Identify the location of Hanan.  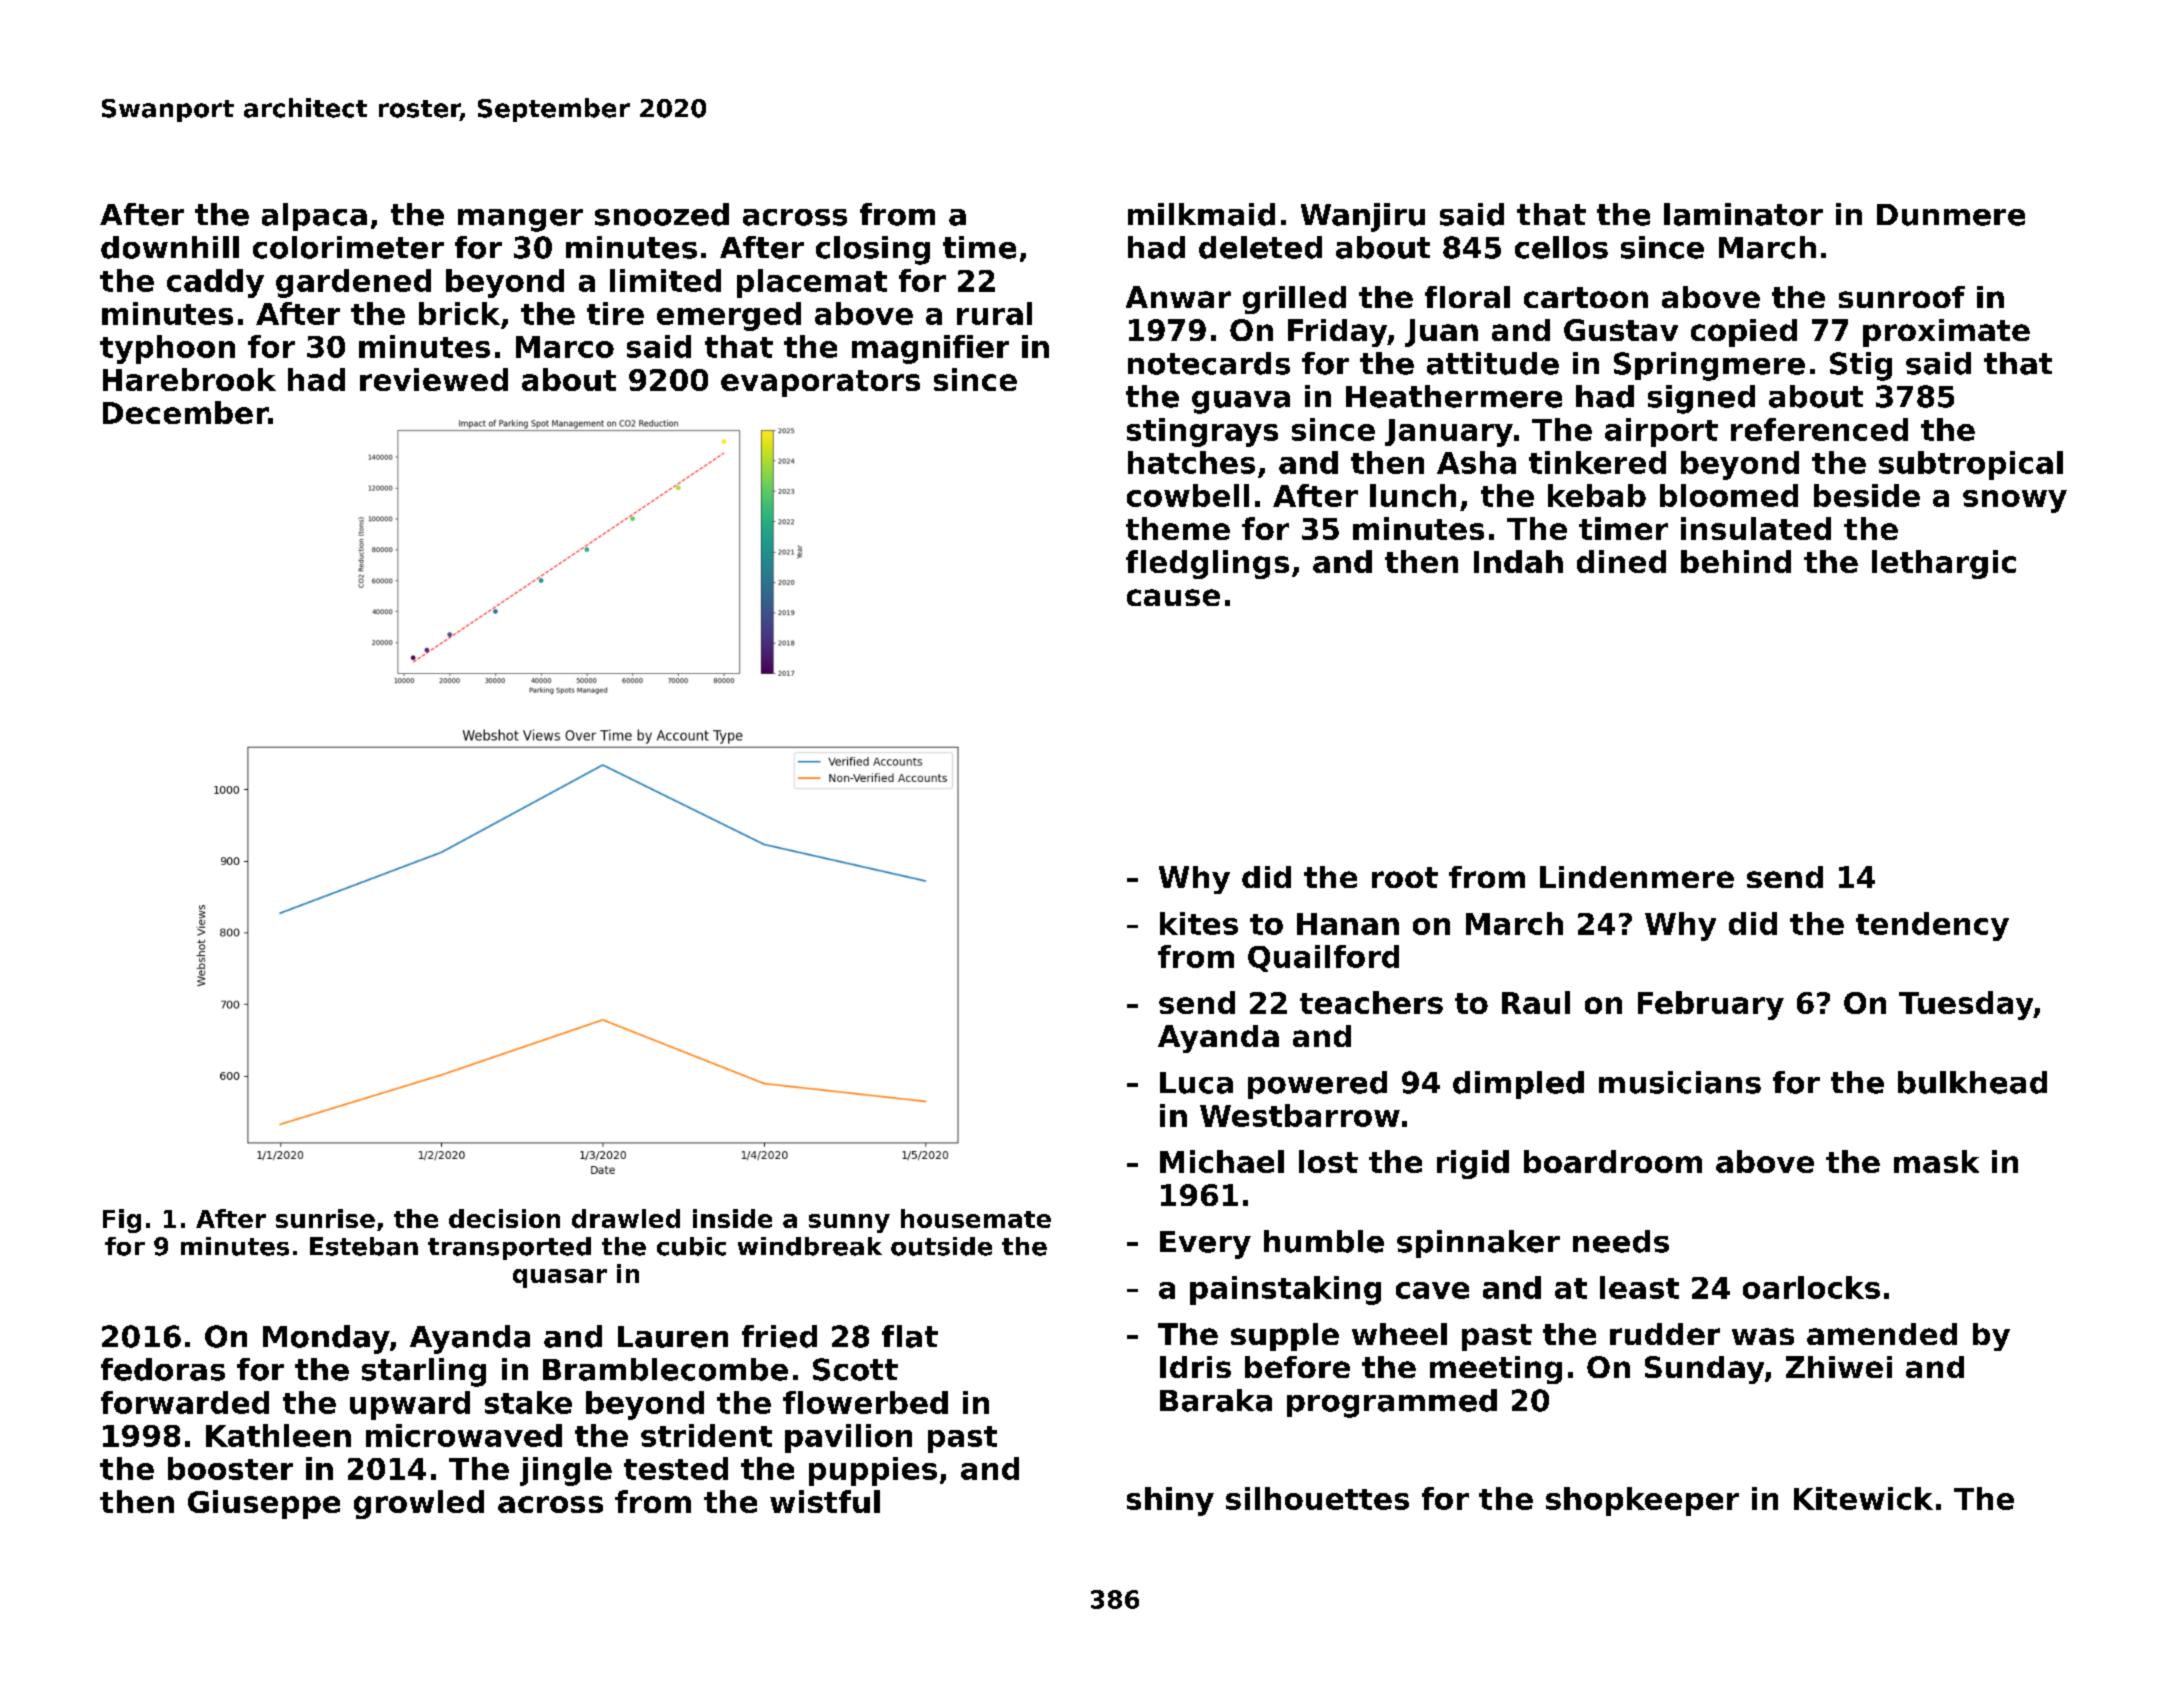
(1348, 924).
